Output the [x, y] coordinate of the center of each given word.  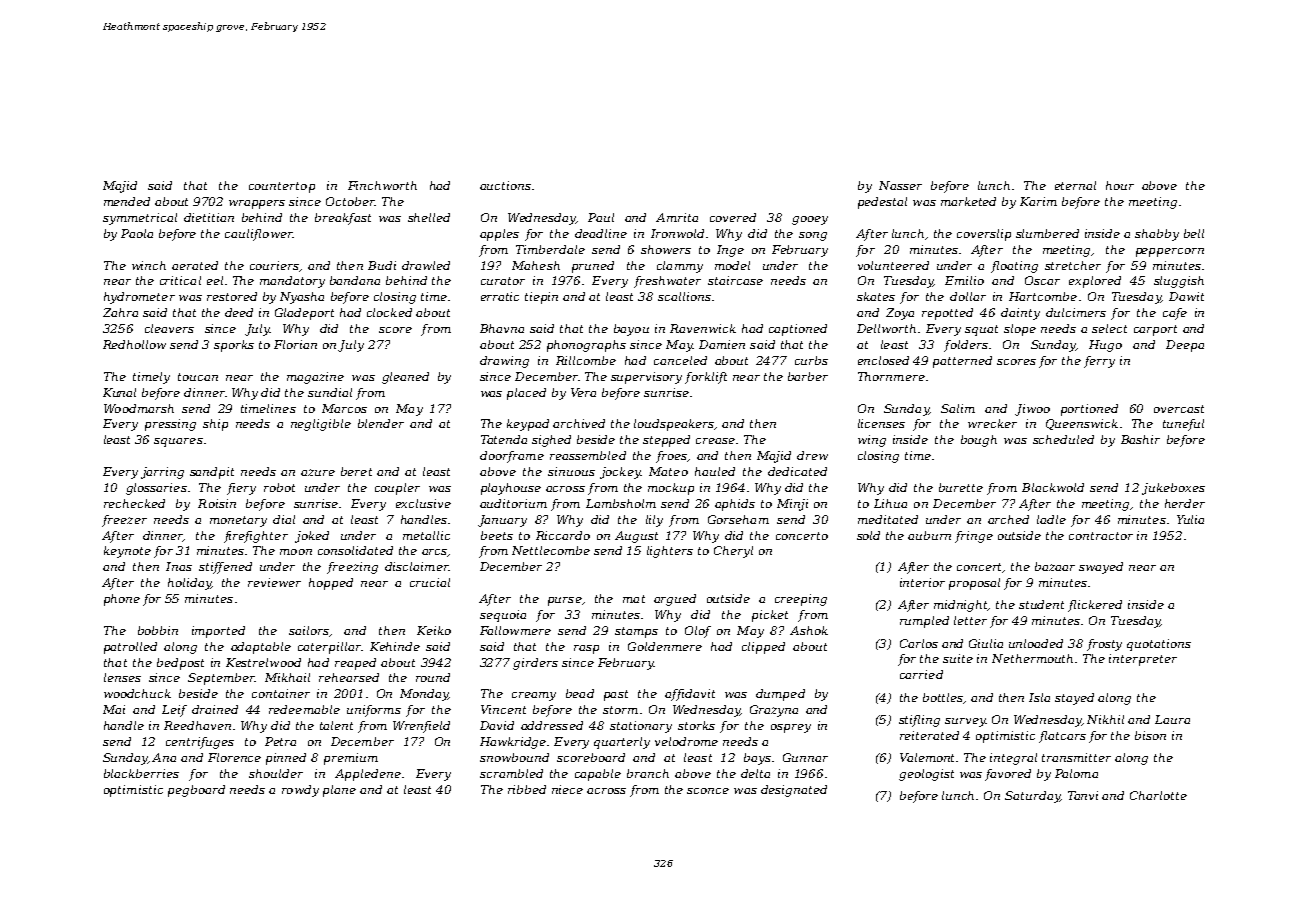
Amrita [677, 217]
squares [178, 442]
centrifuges [200, 743]
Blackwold [1053, 487]
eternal [1075, 185]
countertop [282, 187]
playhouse [511, 489]
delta [755, 773]
